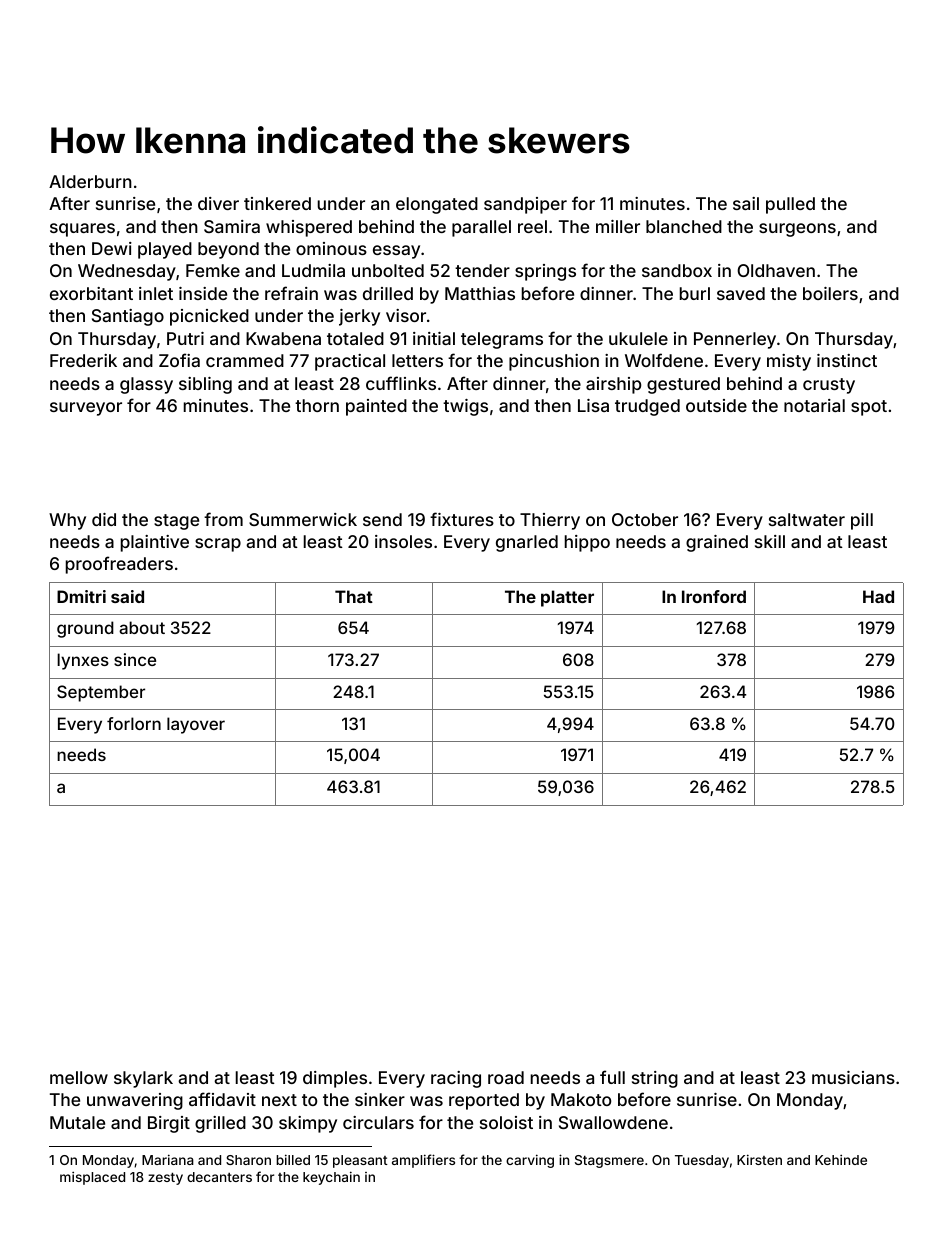 The image size is (952, 1233). Describe the element at coordinates (279, 1100) in the image. I see `next` at that location.
